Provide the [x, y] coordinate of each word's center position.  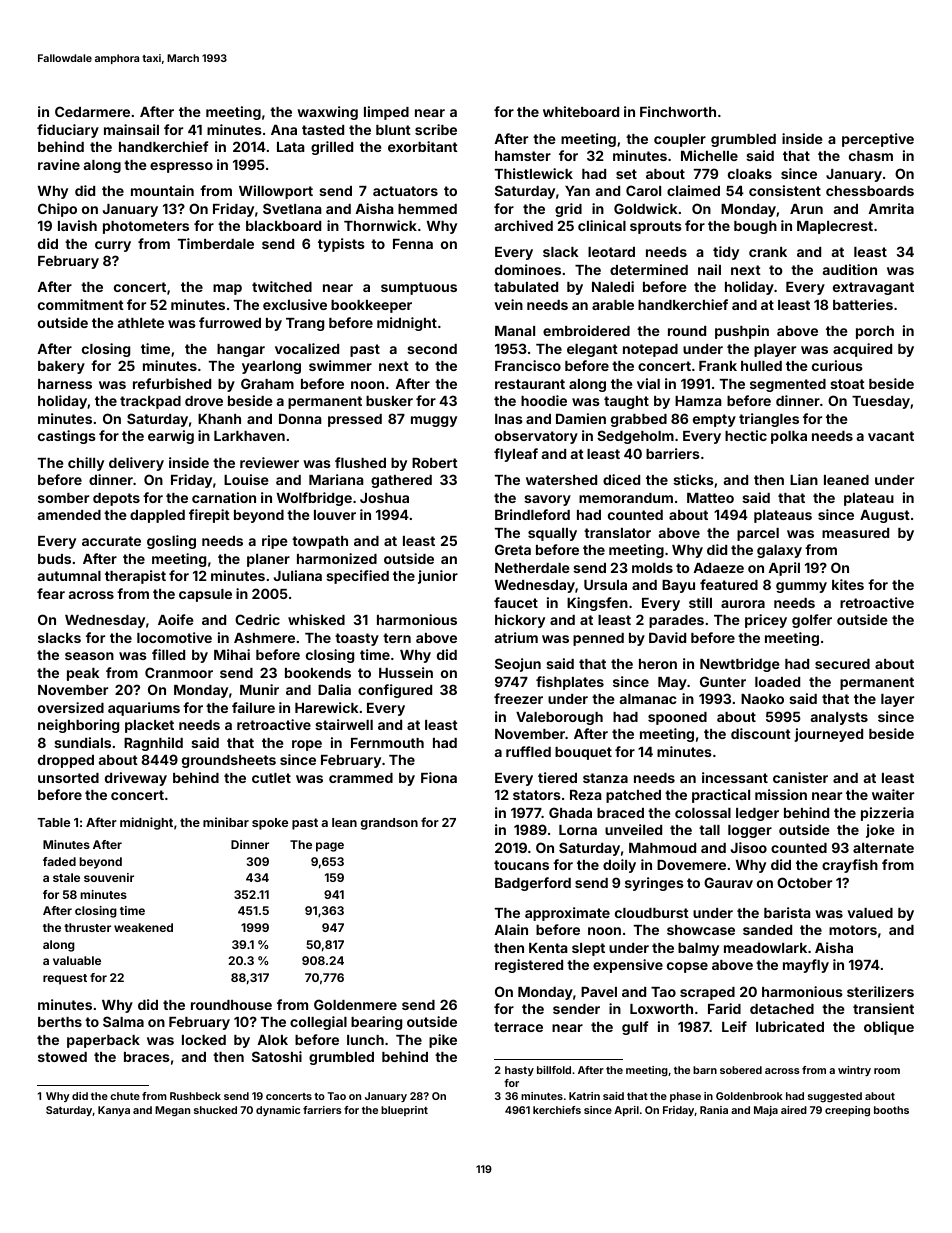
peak [83, 674]
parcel [758, 534]
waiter [893, 794]
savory [547, 500]
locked [204, 1040]
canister [800, 777]
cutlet [271, 778]
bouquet [583, 753]
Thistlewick [534, 173]
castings [67, 437]
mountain [162, 190]
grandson [389, 824]
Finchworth [678, 111]
